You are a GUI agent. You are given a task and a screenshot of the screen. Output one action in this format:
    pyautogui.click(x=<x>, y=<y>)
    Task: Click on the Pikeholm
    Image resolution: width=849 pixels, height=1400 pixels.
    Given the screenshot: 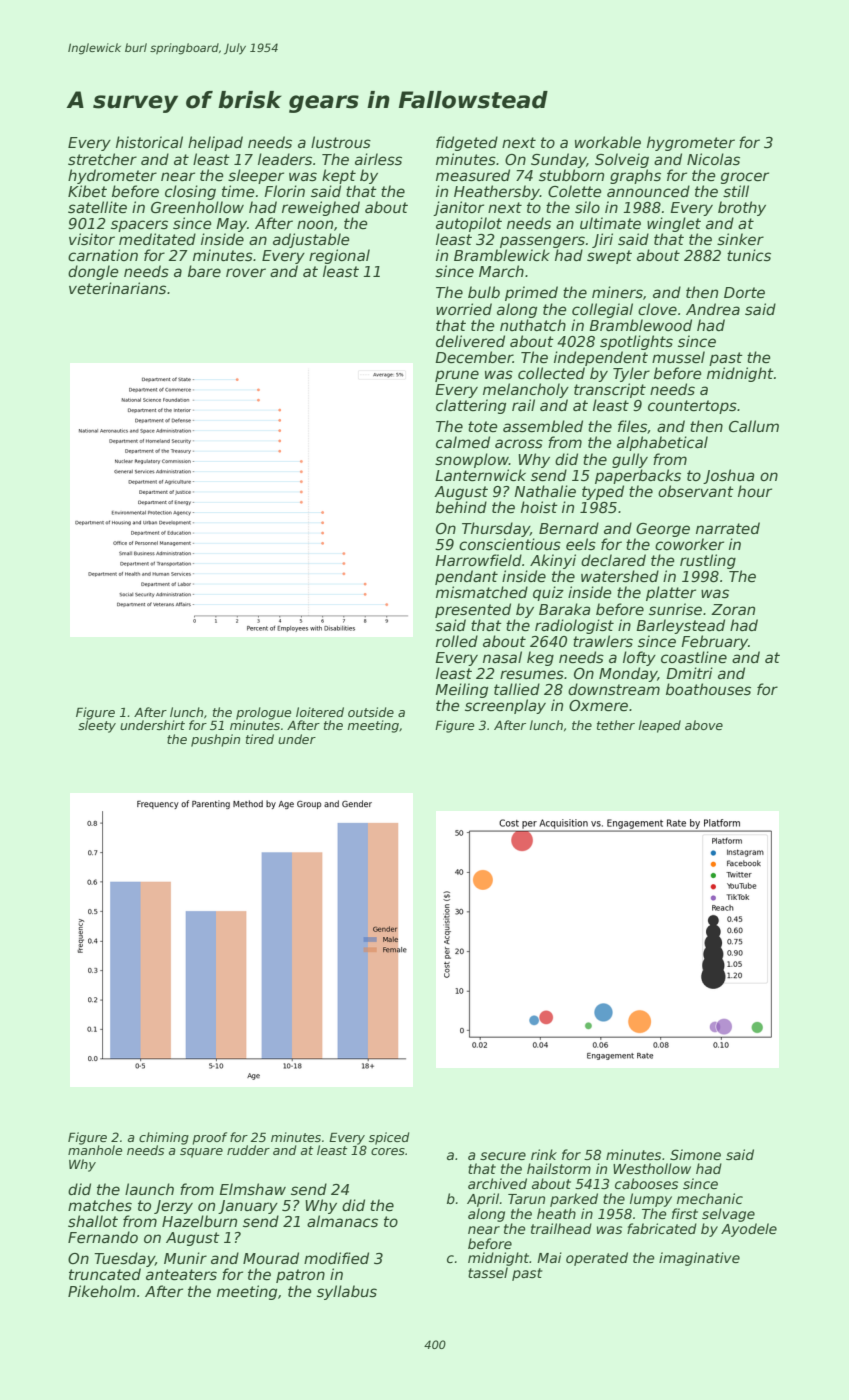 What is the action you would take?
    pyautogui.click(x=101, y=1291)
